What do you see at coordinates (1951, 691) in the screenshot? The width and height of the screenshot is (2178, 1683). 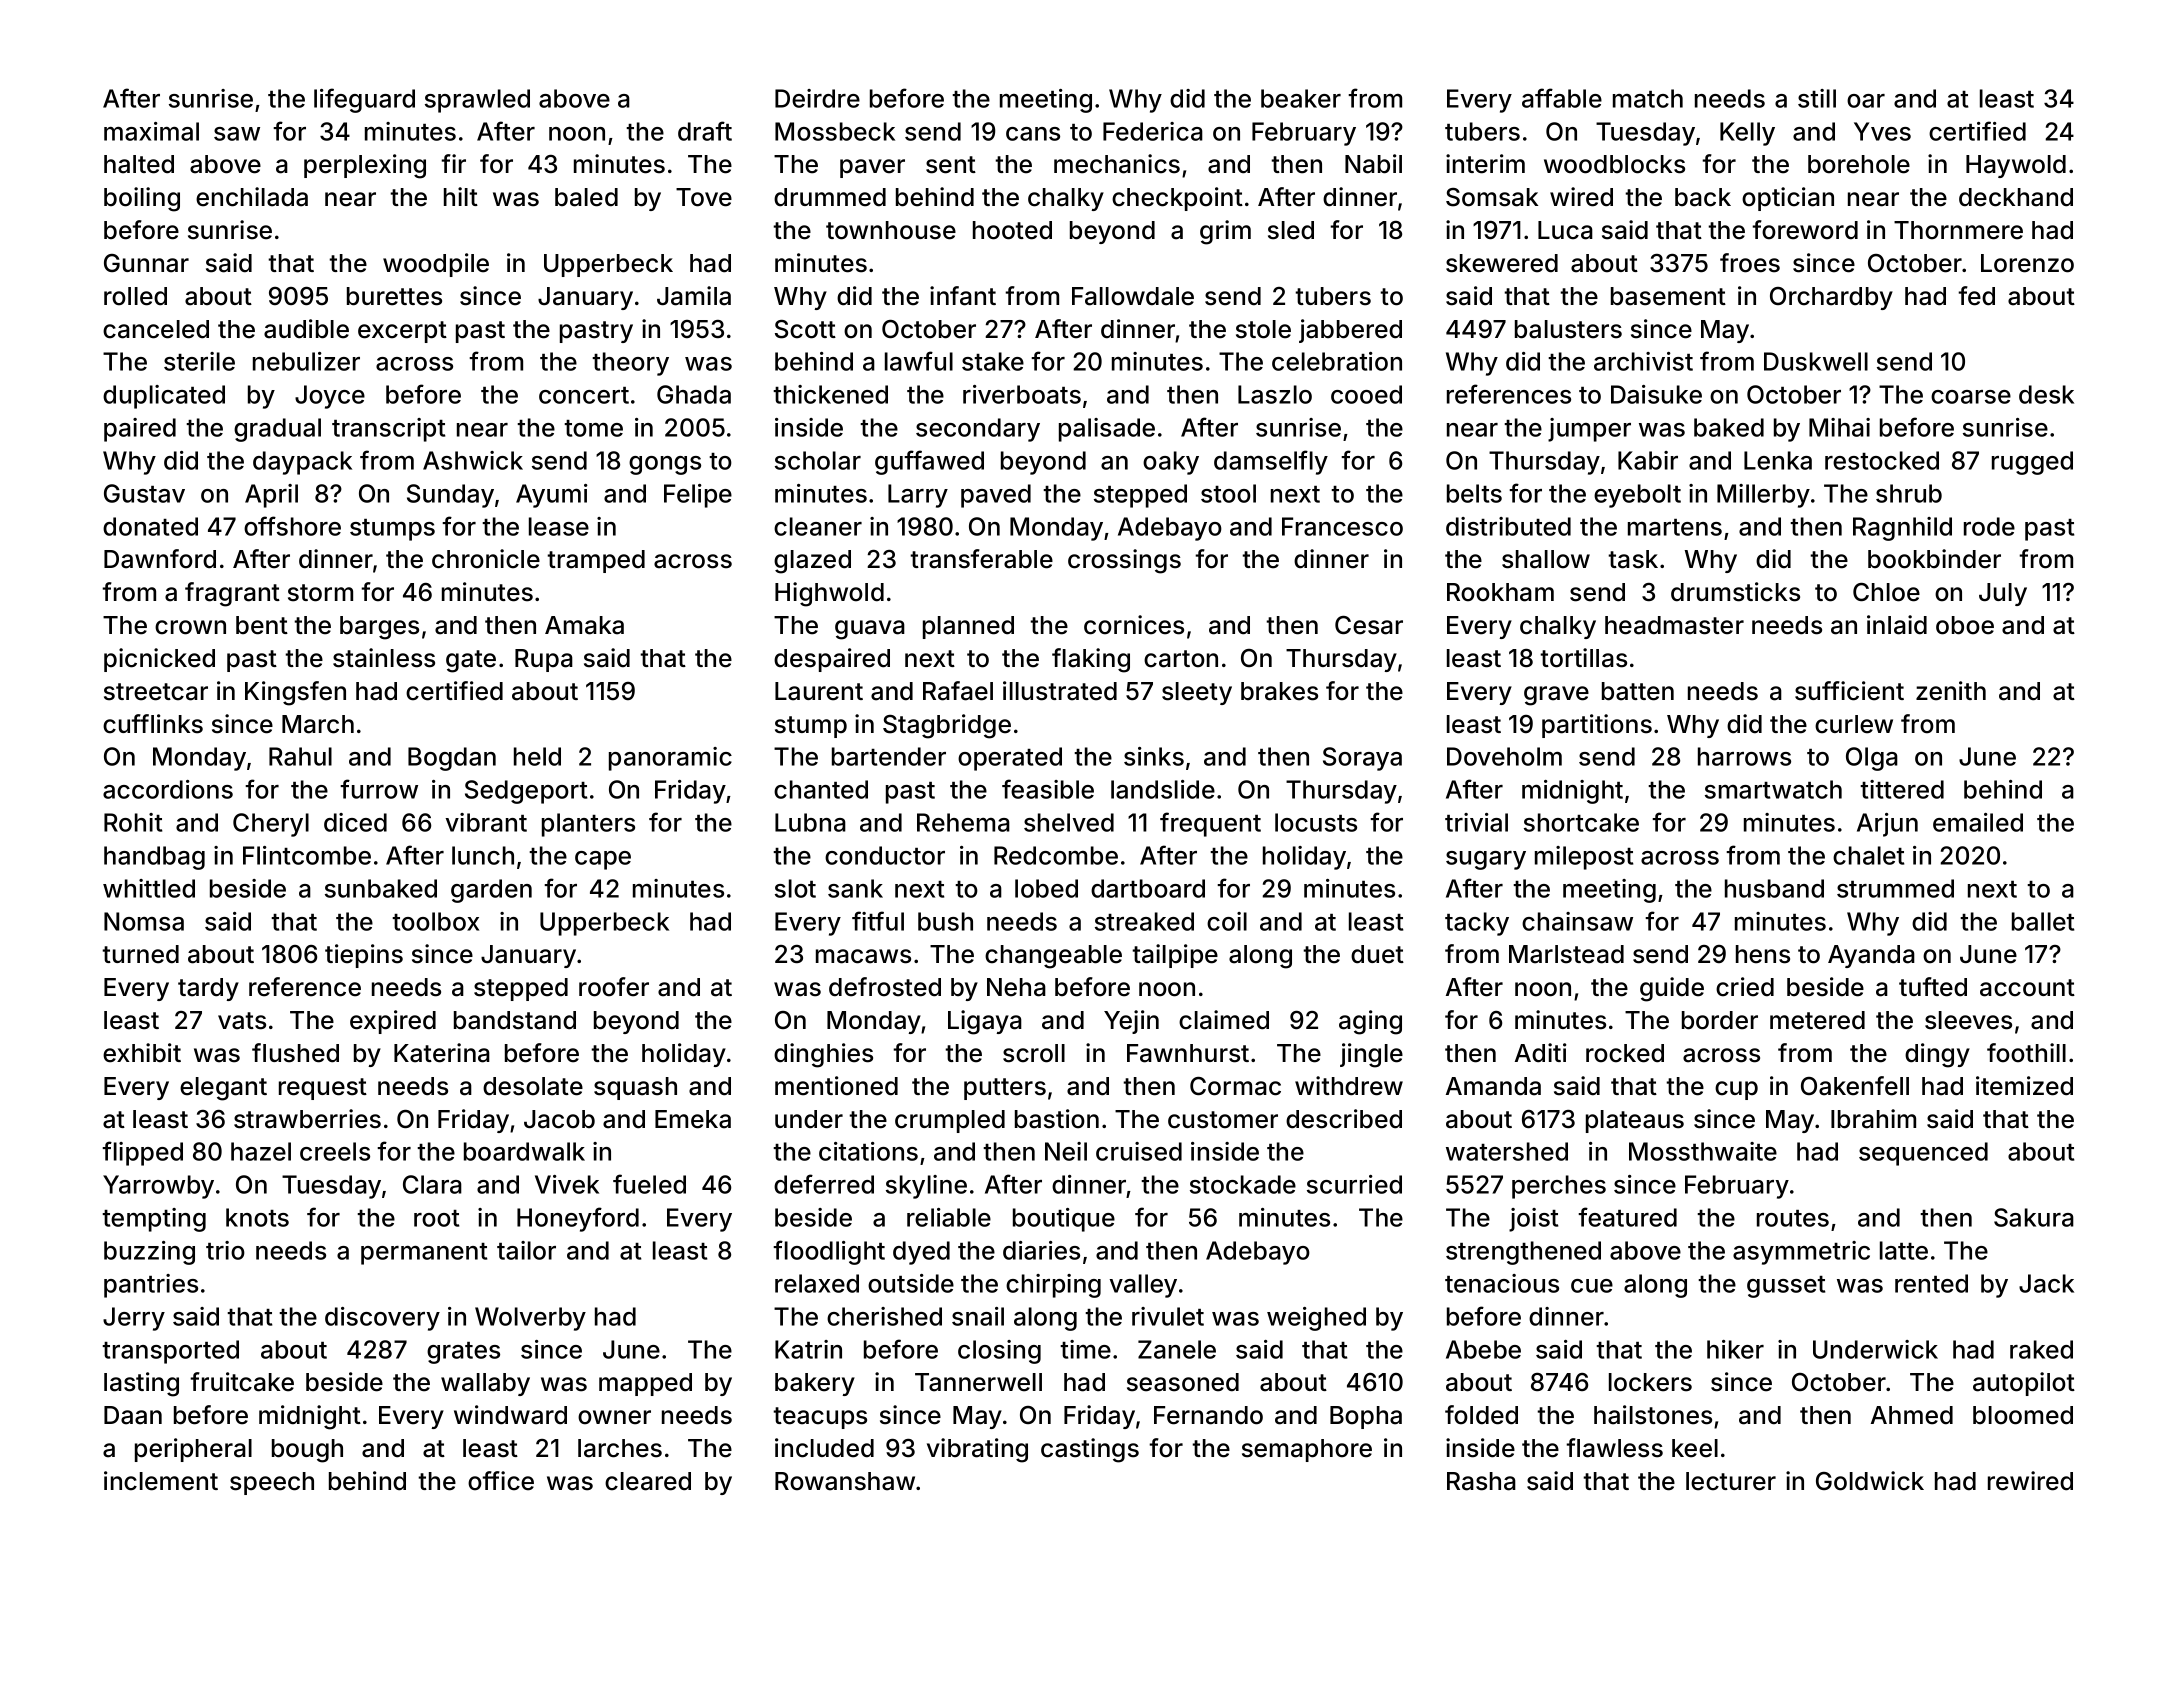 I see `zenith` at bounding box center [1951, 691].
